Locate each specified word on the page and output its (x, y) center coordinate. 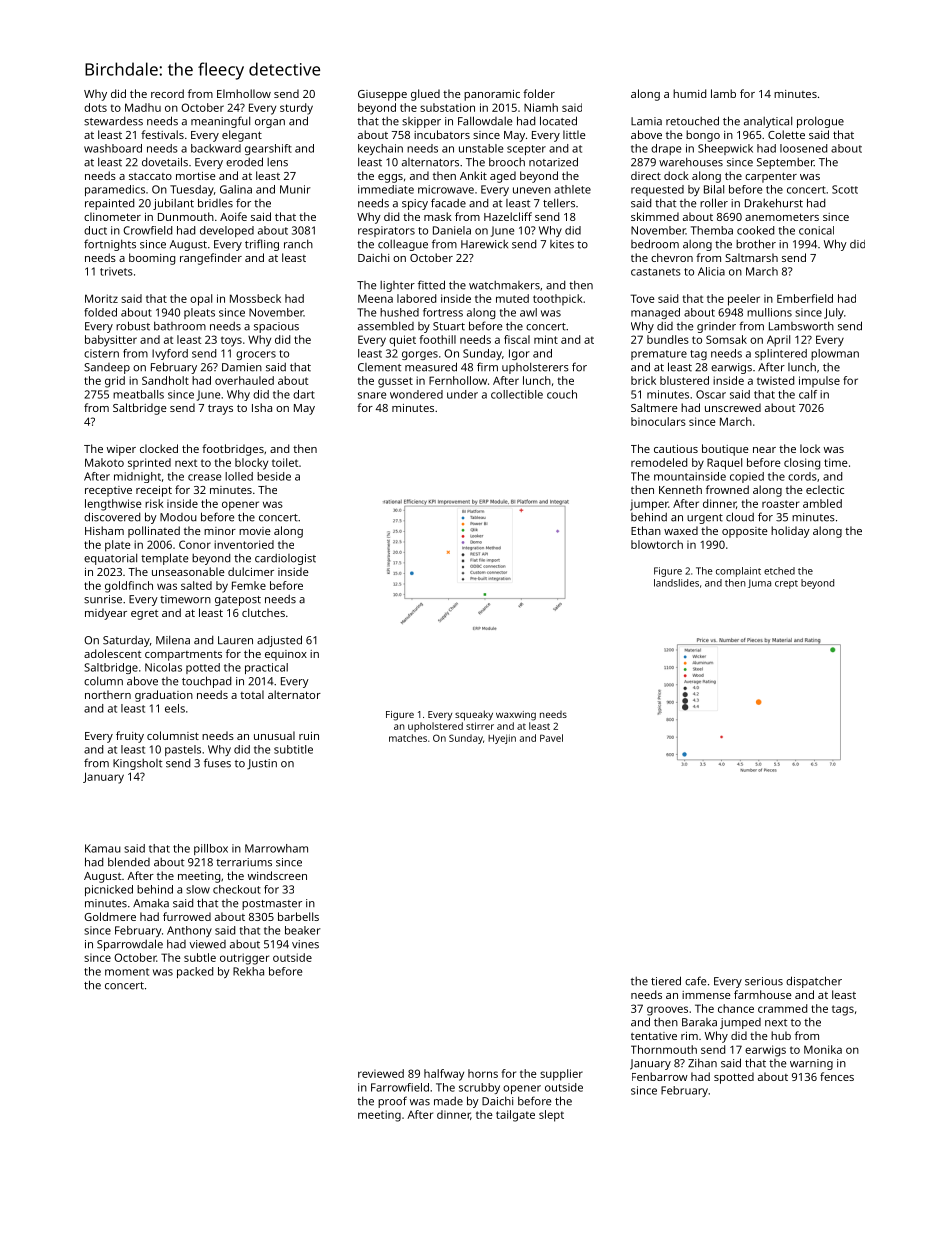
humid (689, 93)
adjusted (279, 641)
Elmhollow (244, 93)
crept (786, 584)
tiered (666, 981)
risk (154, 503)
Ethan (646, 530)
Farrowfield (400, 1087)
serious (764, 981)
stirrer (480, 726)
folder (539, 93)
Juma (759, 583)
